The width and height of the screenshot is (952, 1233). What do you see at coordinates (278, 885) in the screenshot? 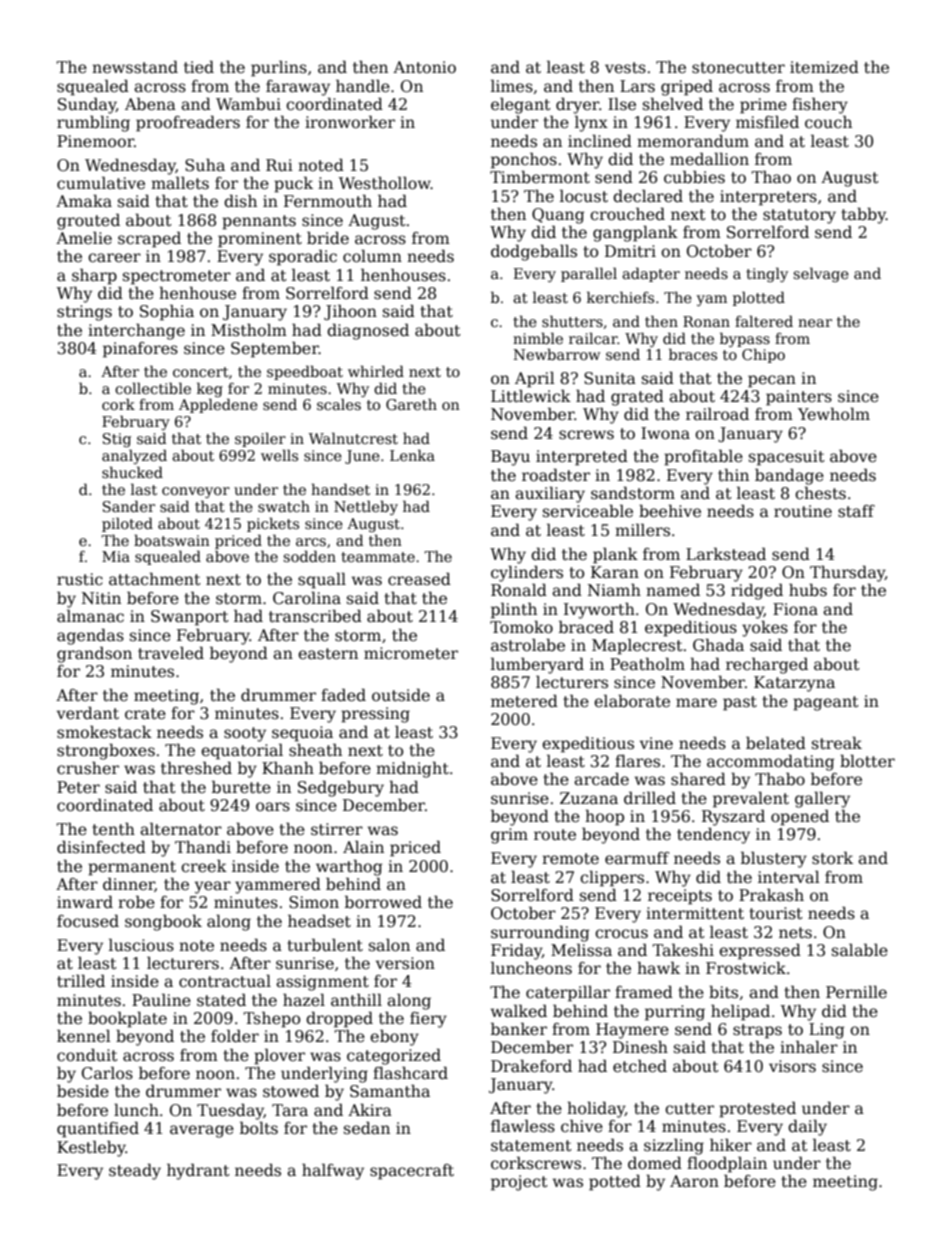
I see `yammered` at bounding box center [278, 885].
